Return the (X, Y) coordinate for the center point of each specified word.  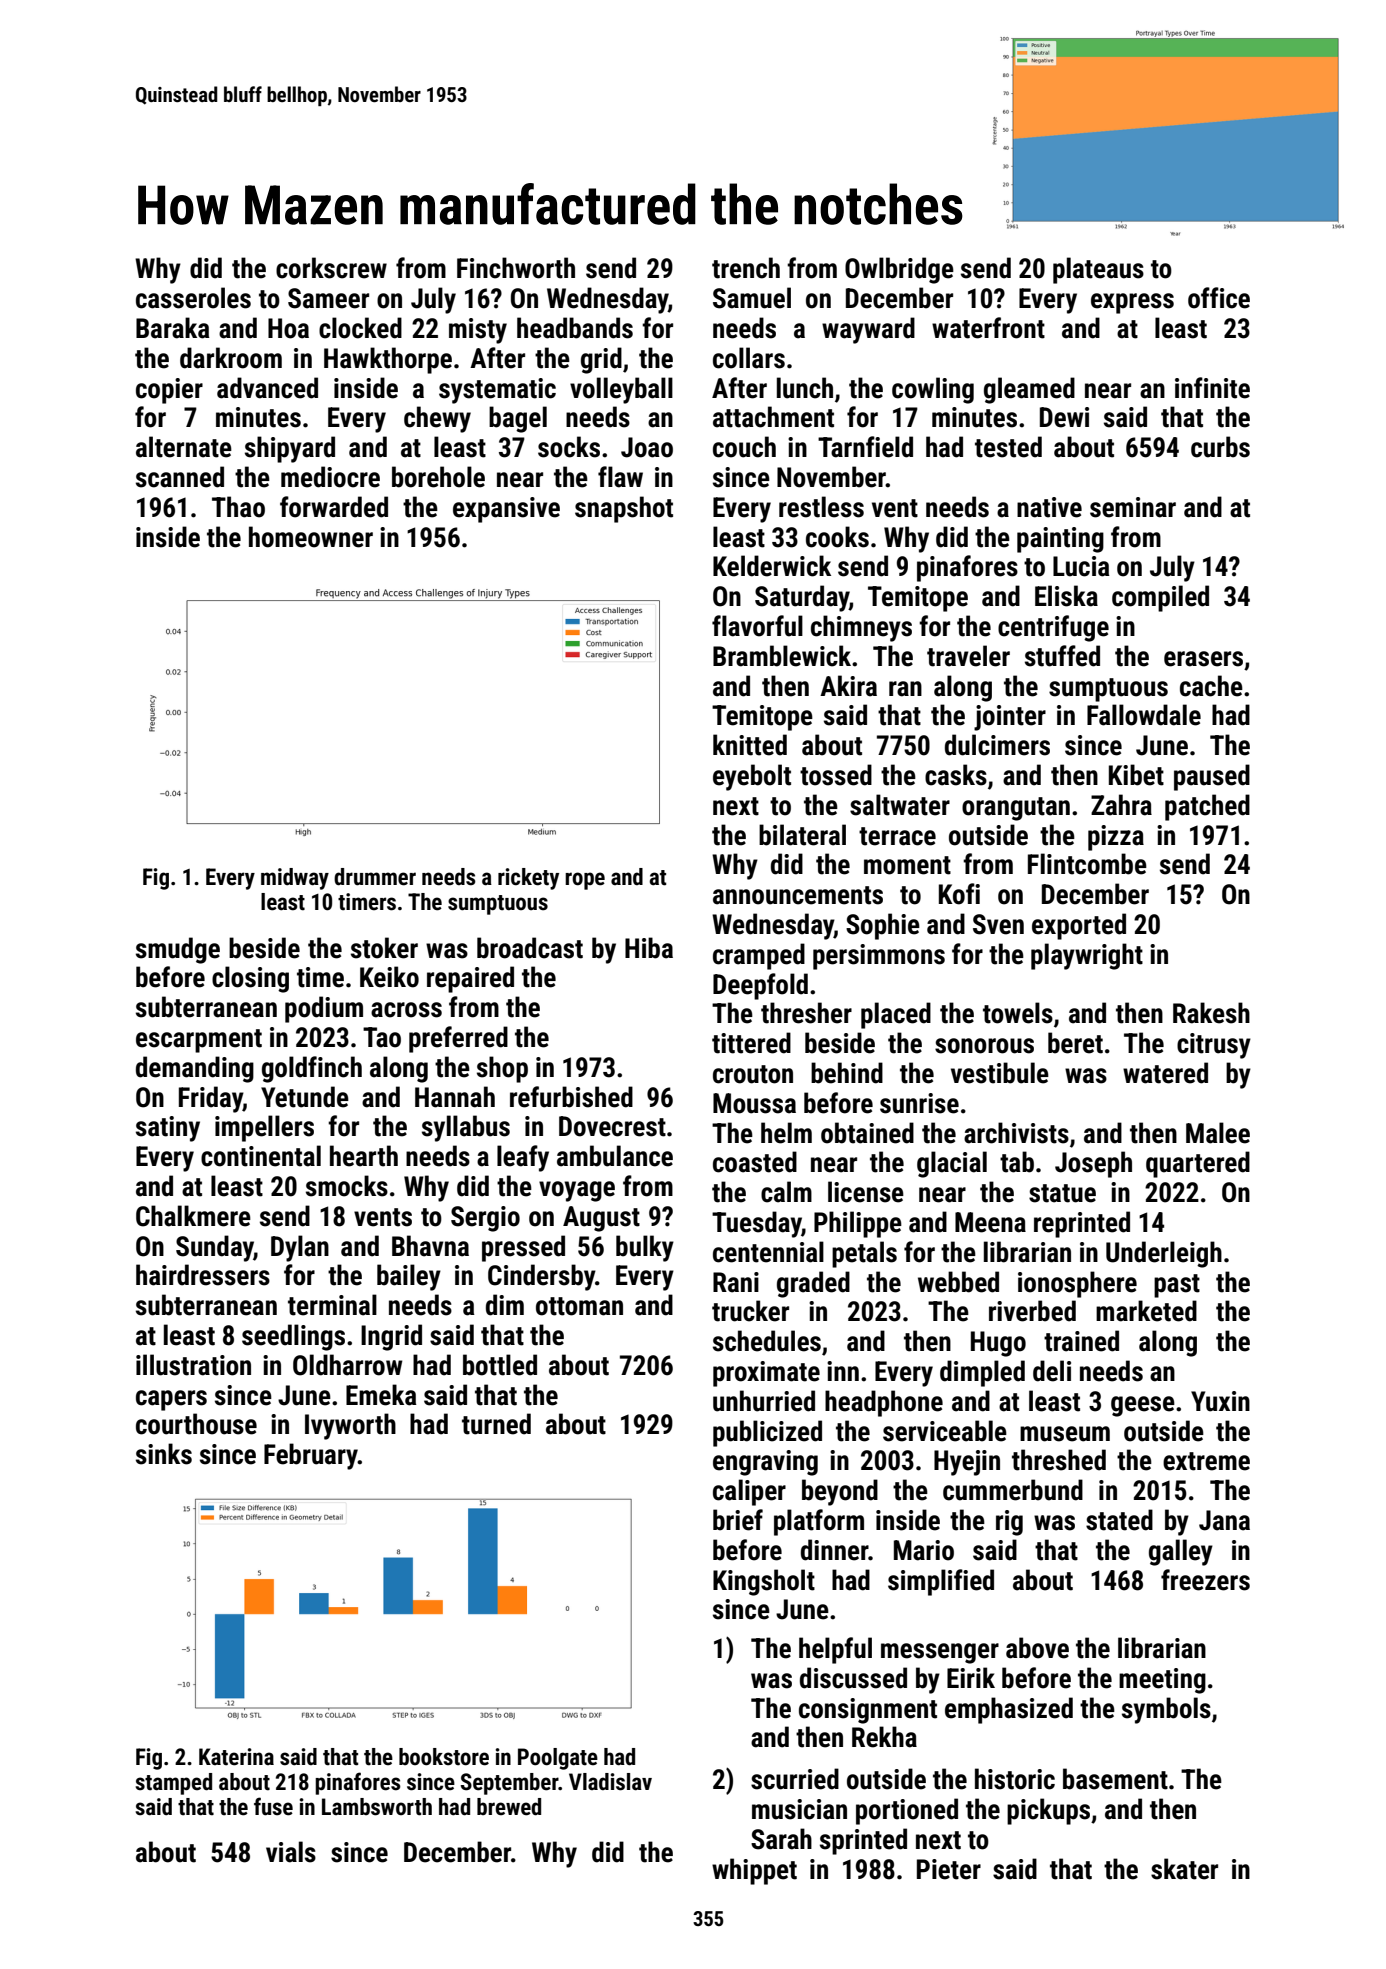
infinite (1212, 388)
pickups (1048, 1811)
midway (295, 879)
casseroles (193, 298)
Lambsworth (377, 1807)
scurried (795, 1779)
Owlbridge (899, 270)
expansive (506, 510)
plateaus (1098, 270)
